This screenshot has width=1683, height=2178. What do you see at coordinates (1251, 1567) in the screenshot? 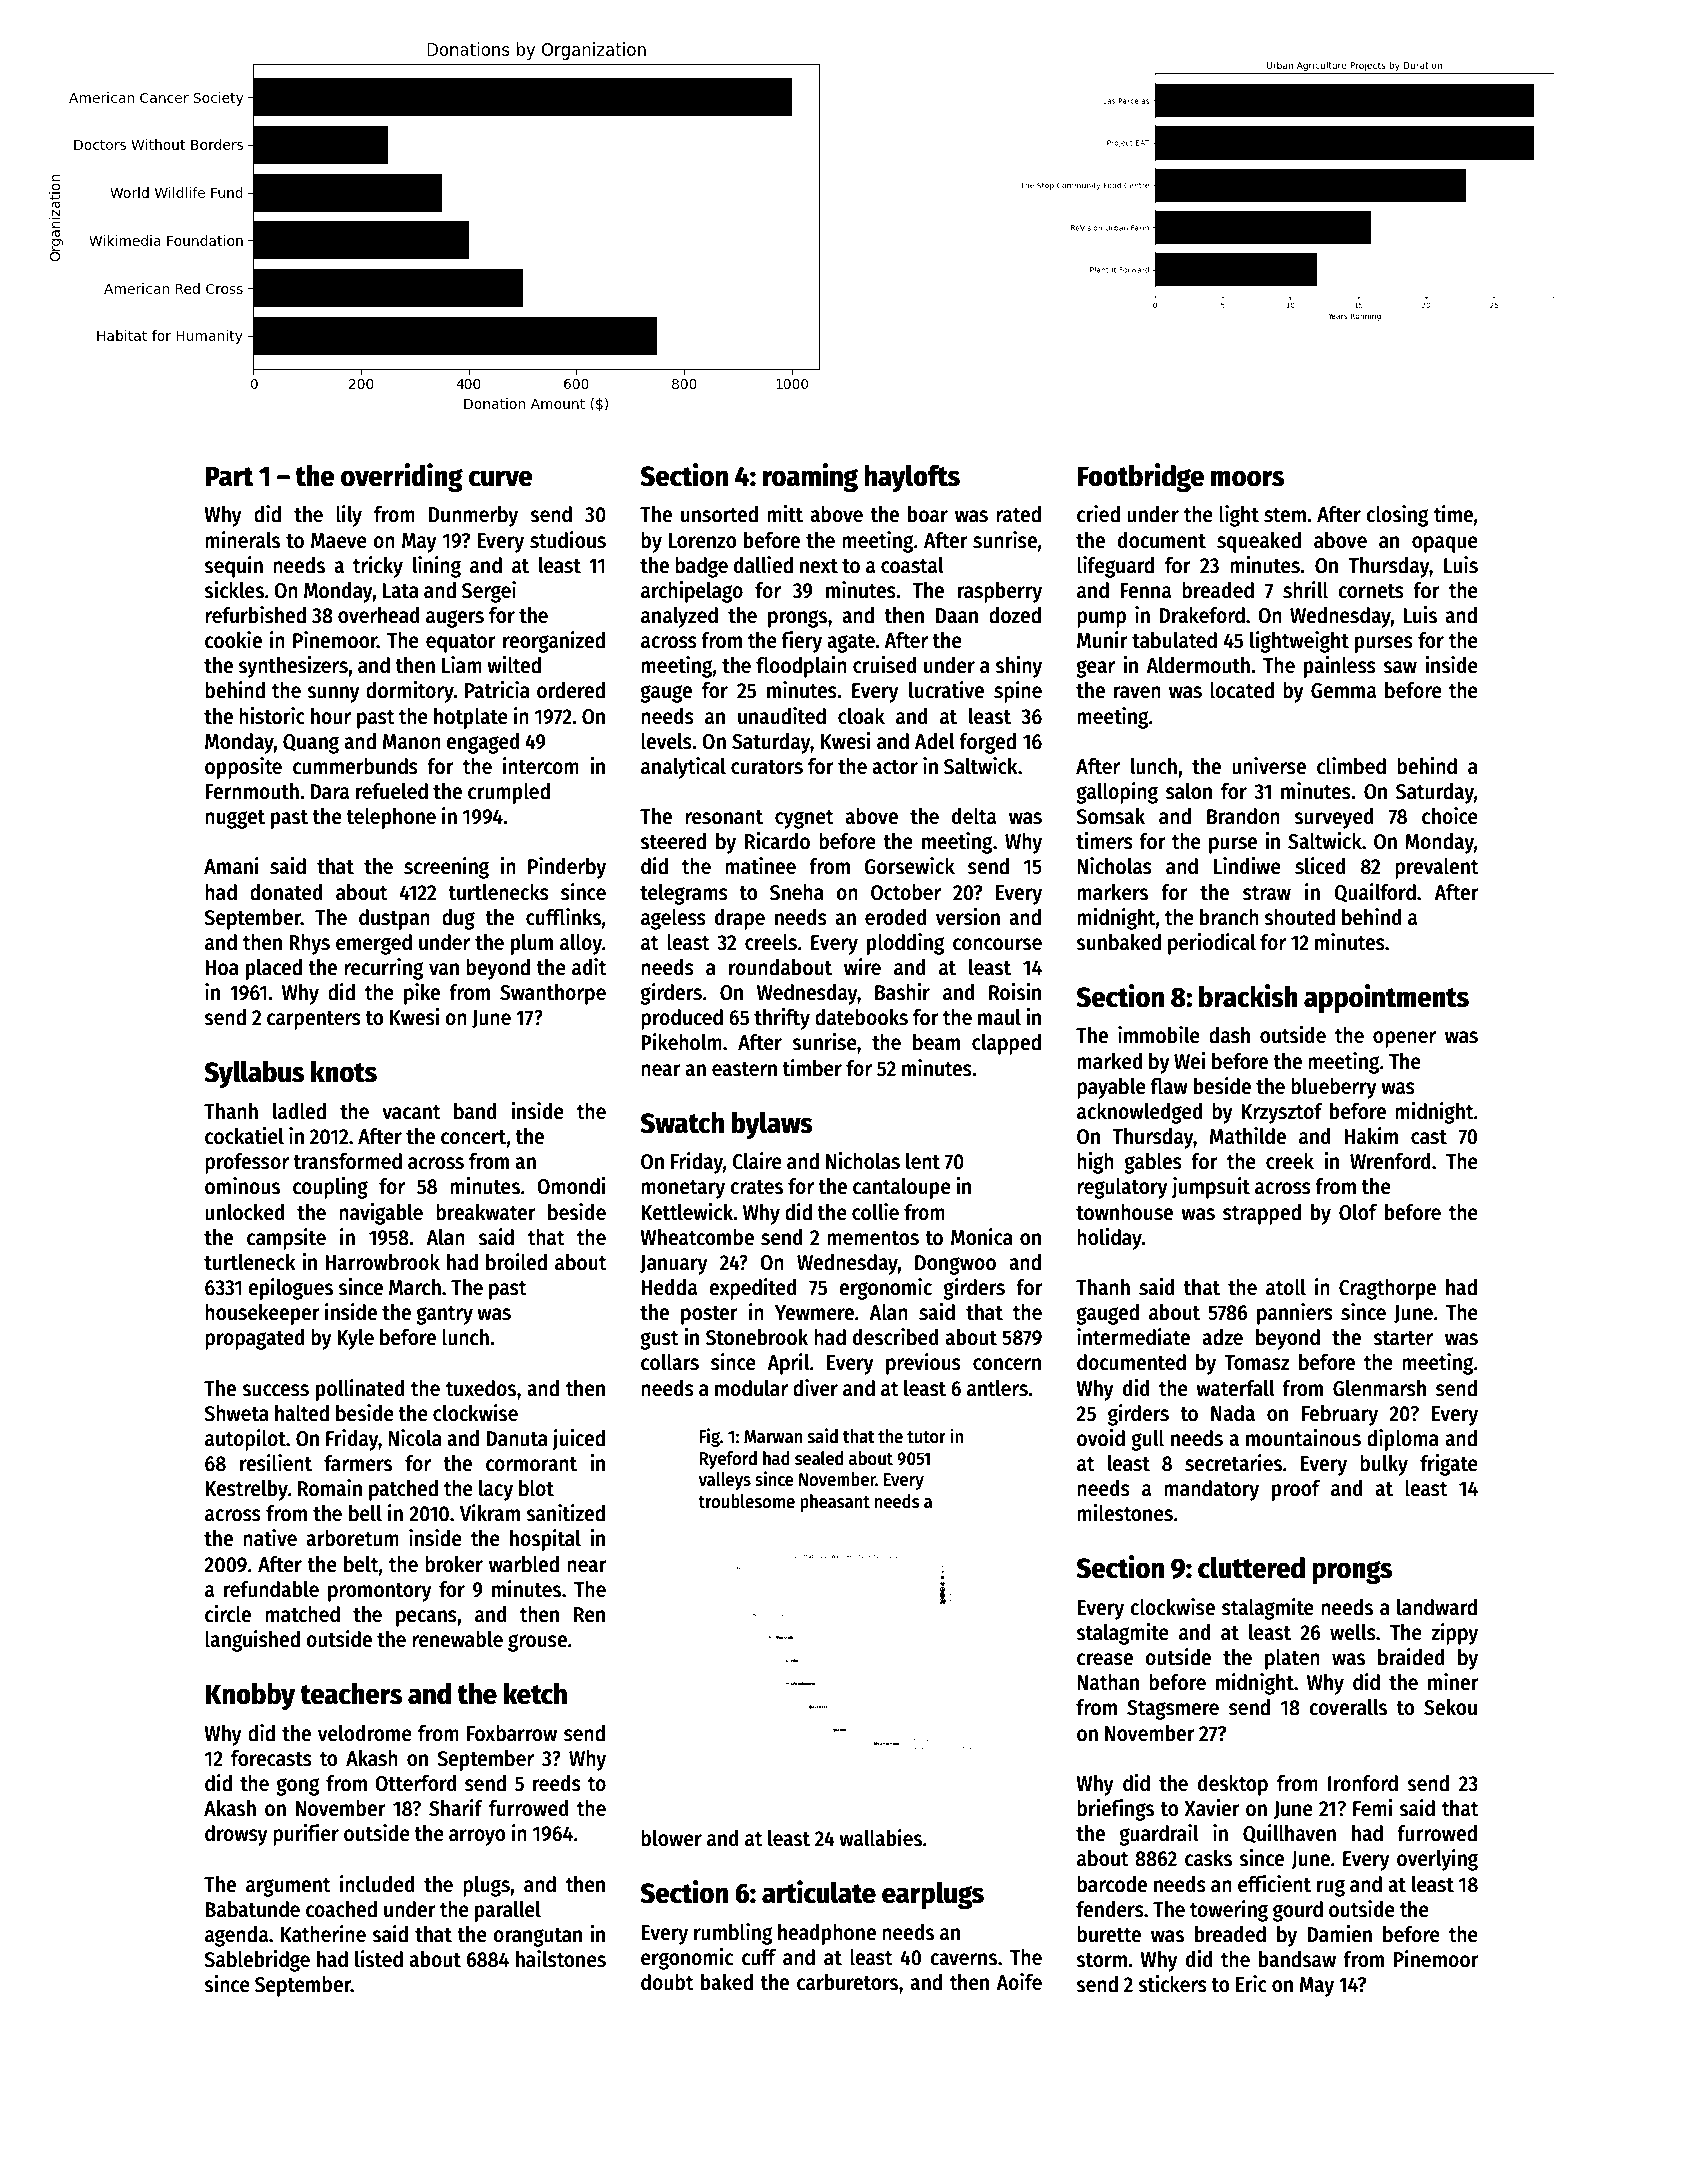
I see `cluttered` at bounding box center [1251, 1567].
